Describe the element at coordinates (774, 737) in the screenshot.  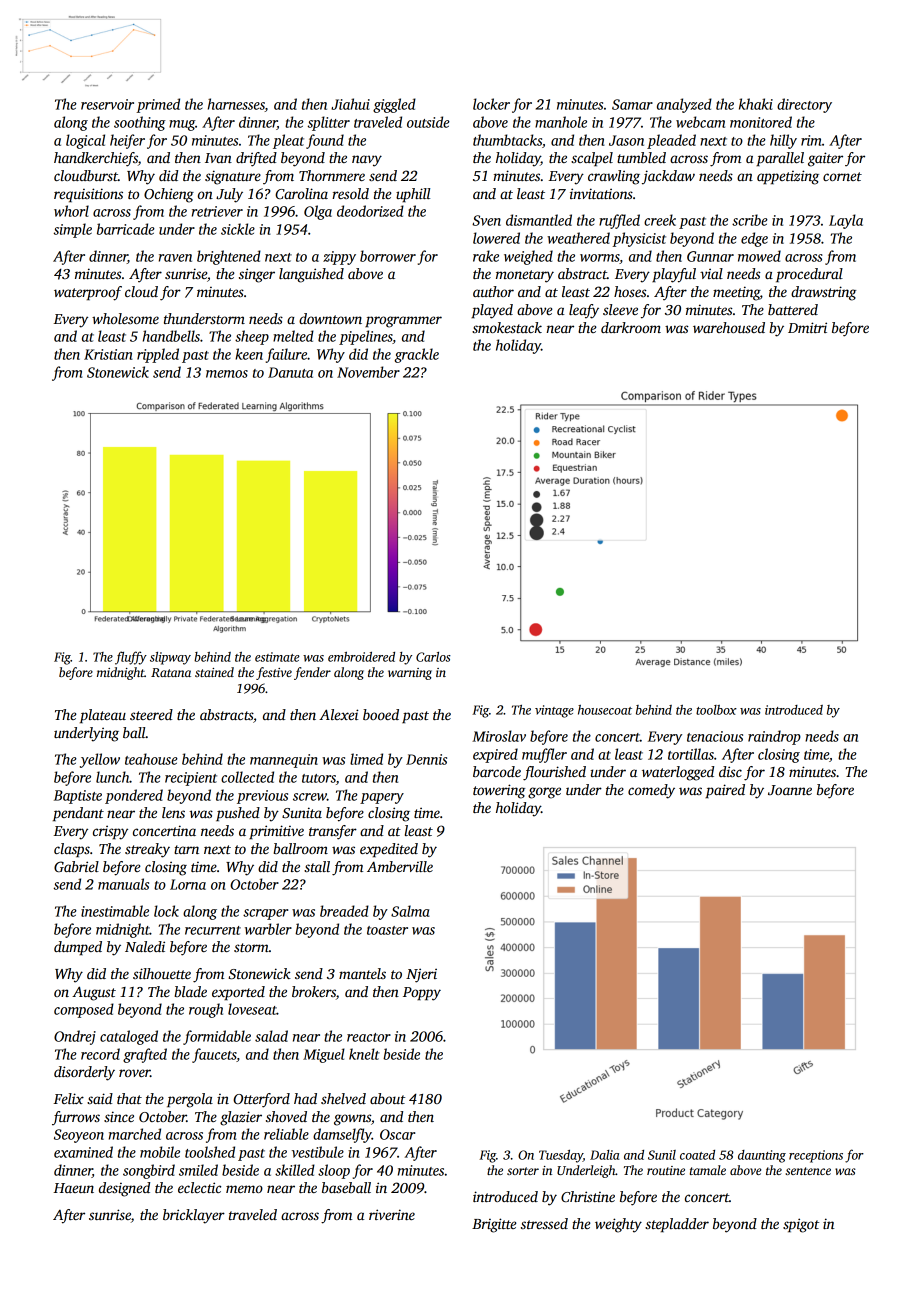
I see `raindrop` at that location.
